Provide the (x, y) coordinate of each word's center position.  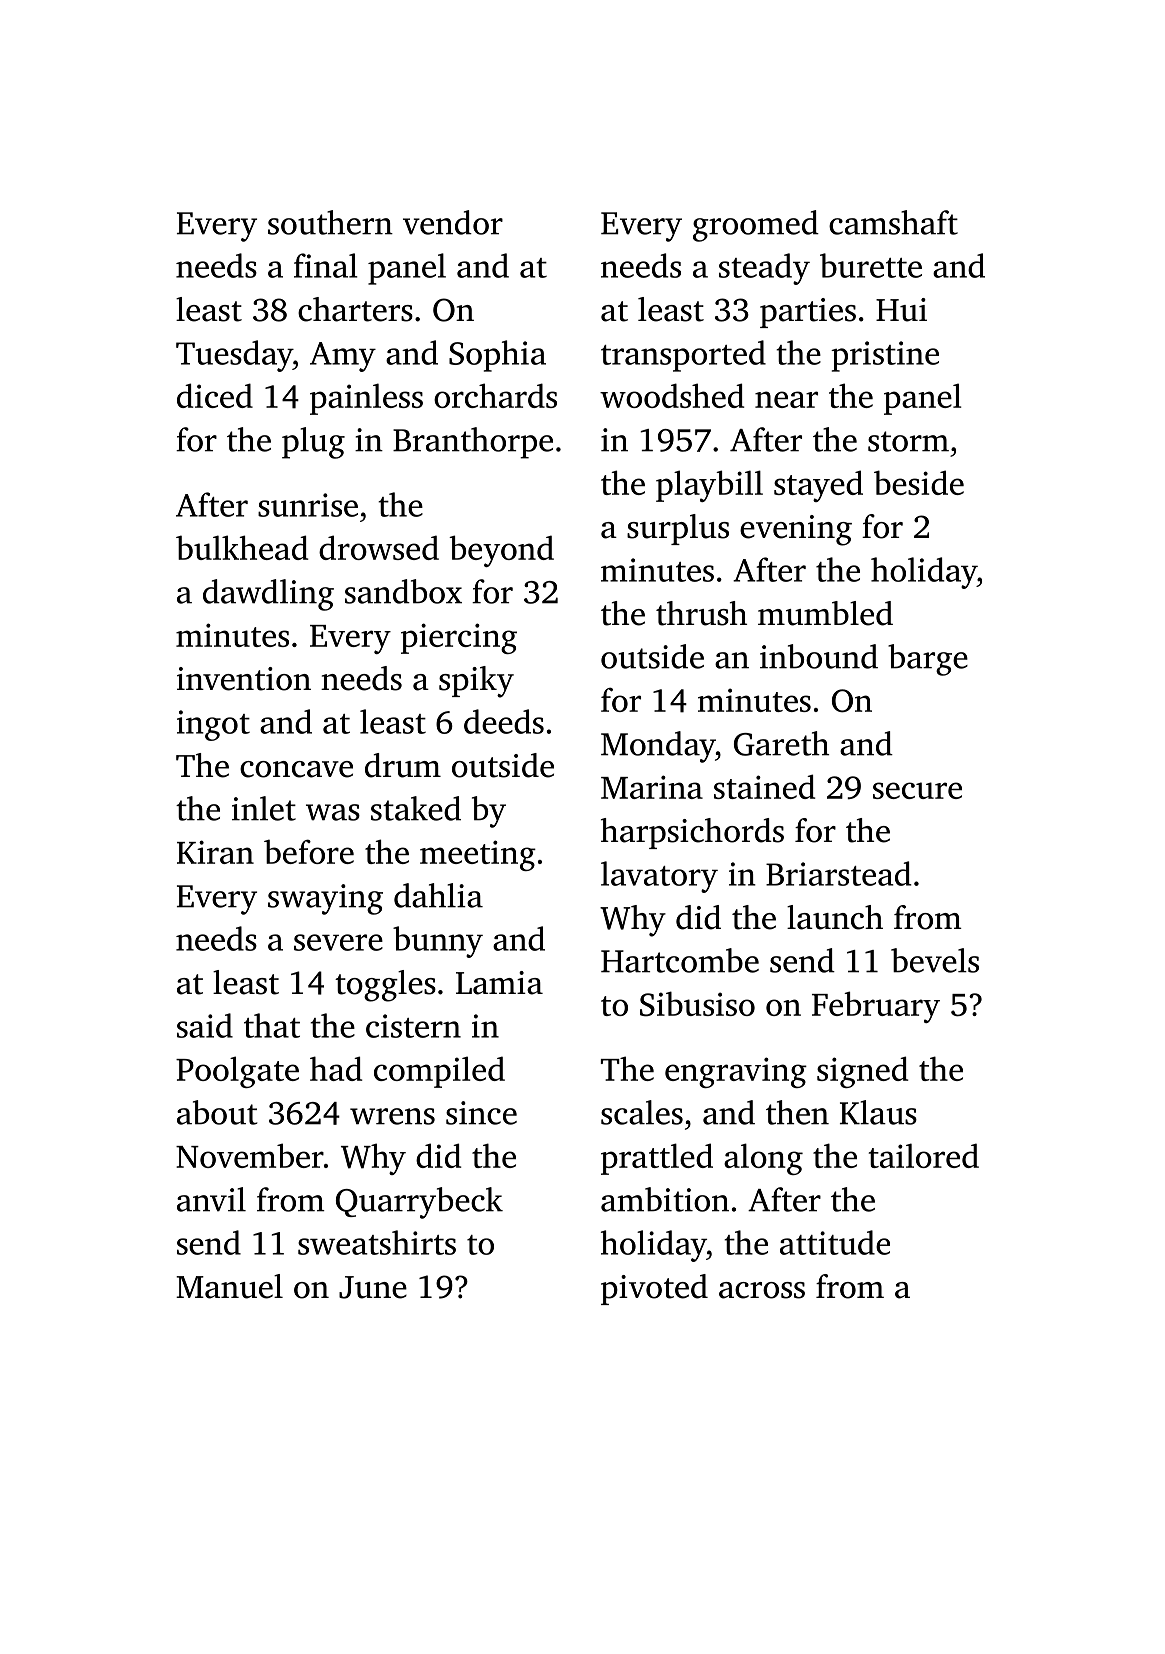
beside (919, 482)
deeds (504, 721)
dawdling (268, 595)
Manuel (229, 1286)
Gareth (781, 743)
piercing (459, 638)
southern (330, 222)
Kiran (215, 852)
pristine (885, 356)
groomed (756, 226)
